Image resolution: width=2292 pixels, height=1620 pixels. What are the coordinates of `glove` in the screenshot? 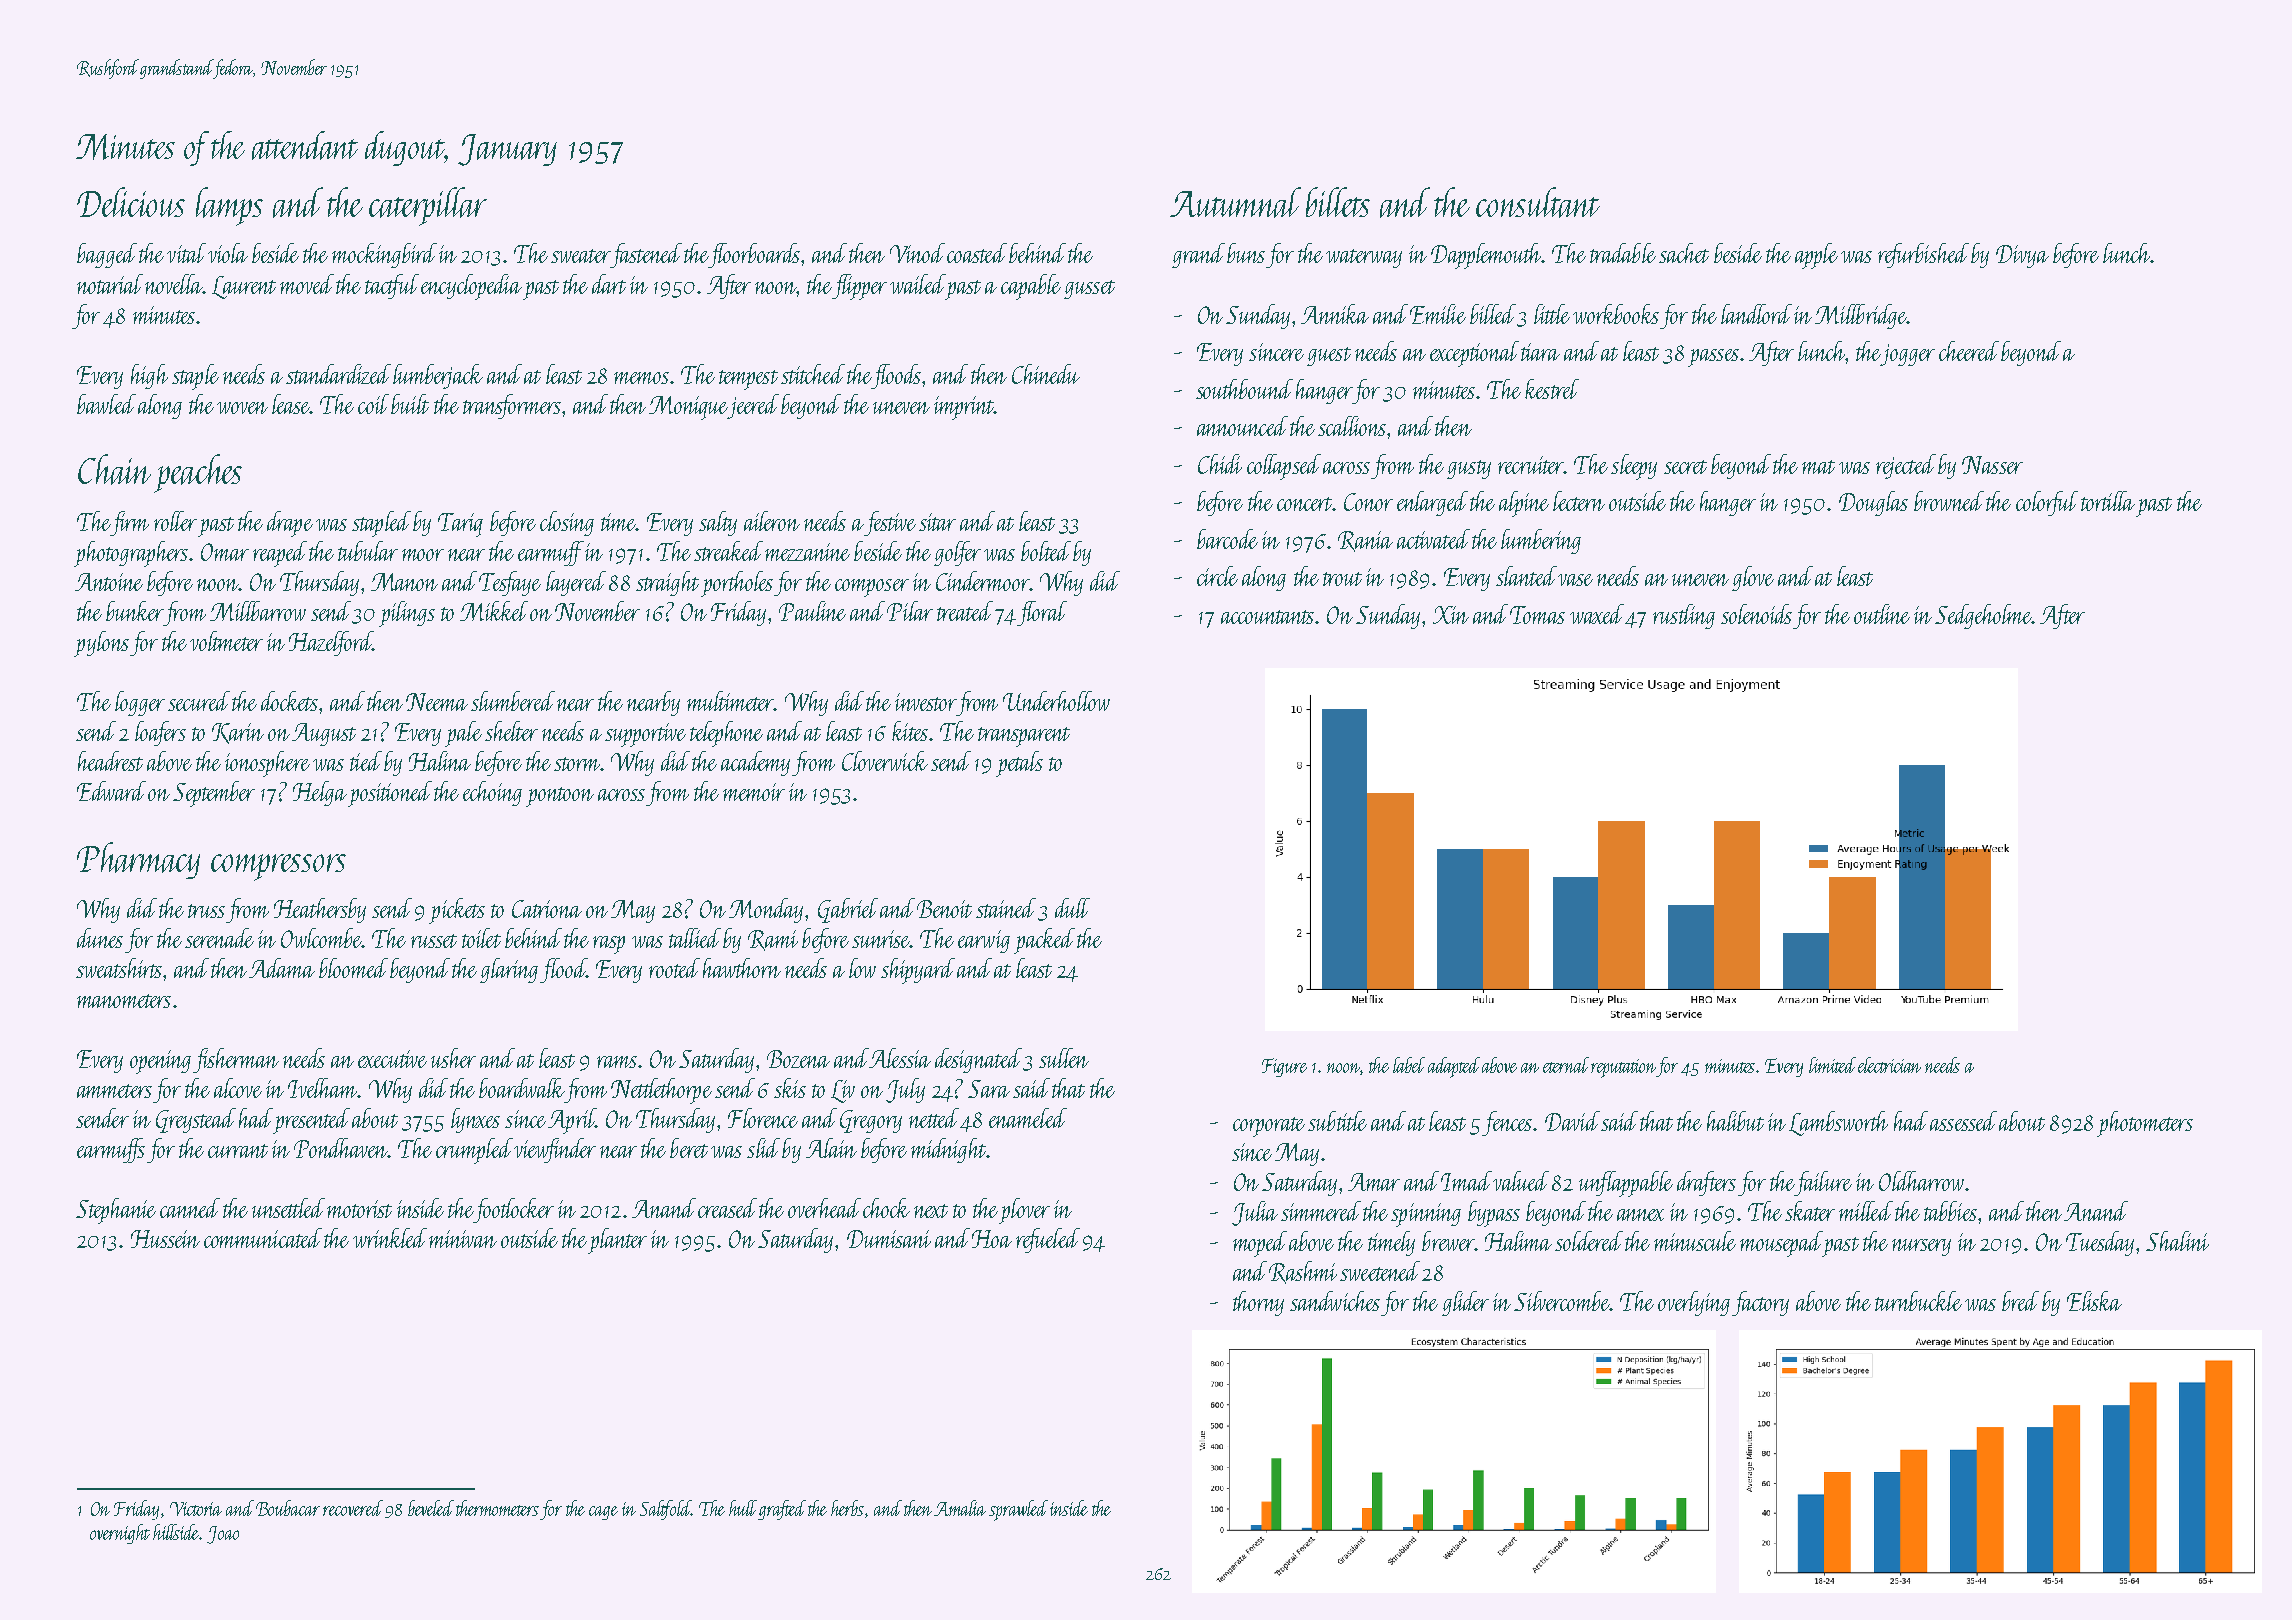 It's located at (1753, 578).
